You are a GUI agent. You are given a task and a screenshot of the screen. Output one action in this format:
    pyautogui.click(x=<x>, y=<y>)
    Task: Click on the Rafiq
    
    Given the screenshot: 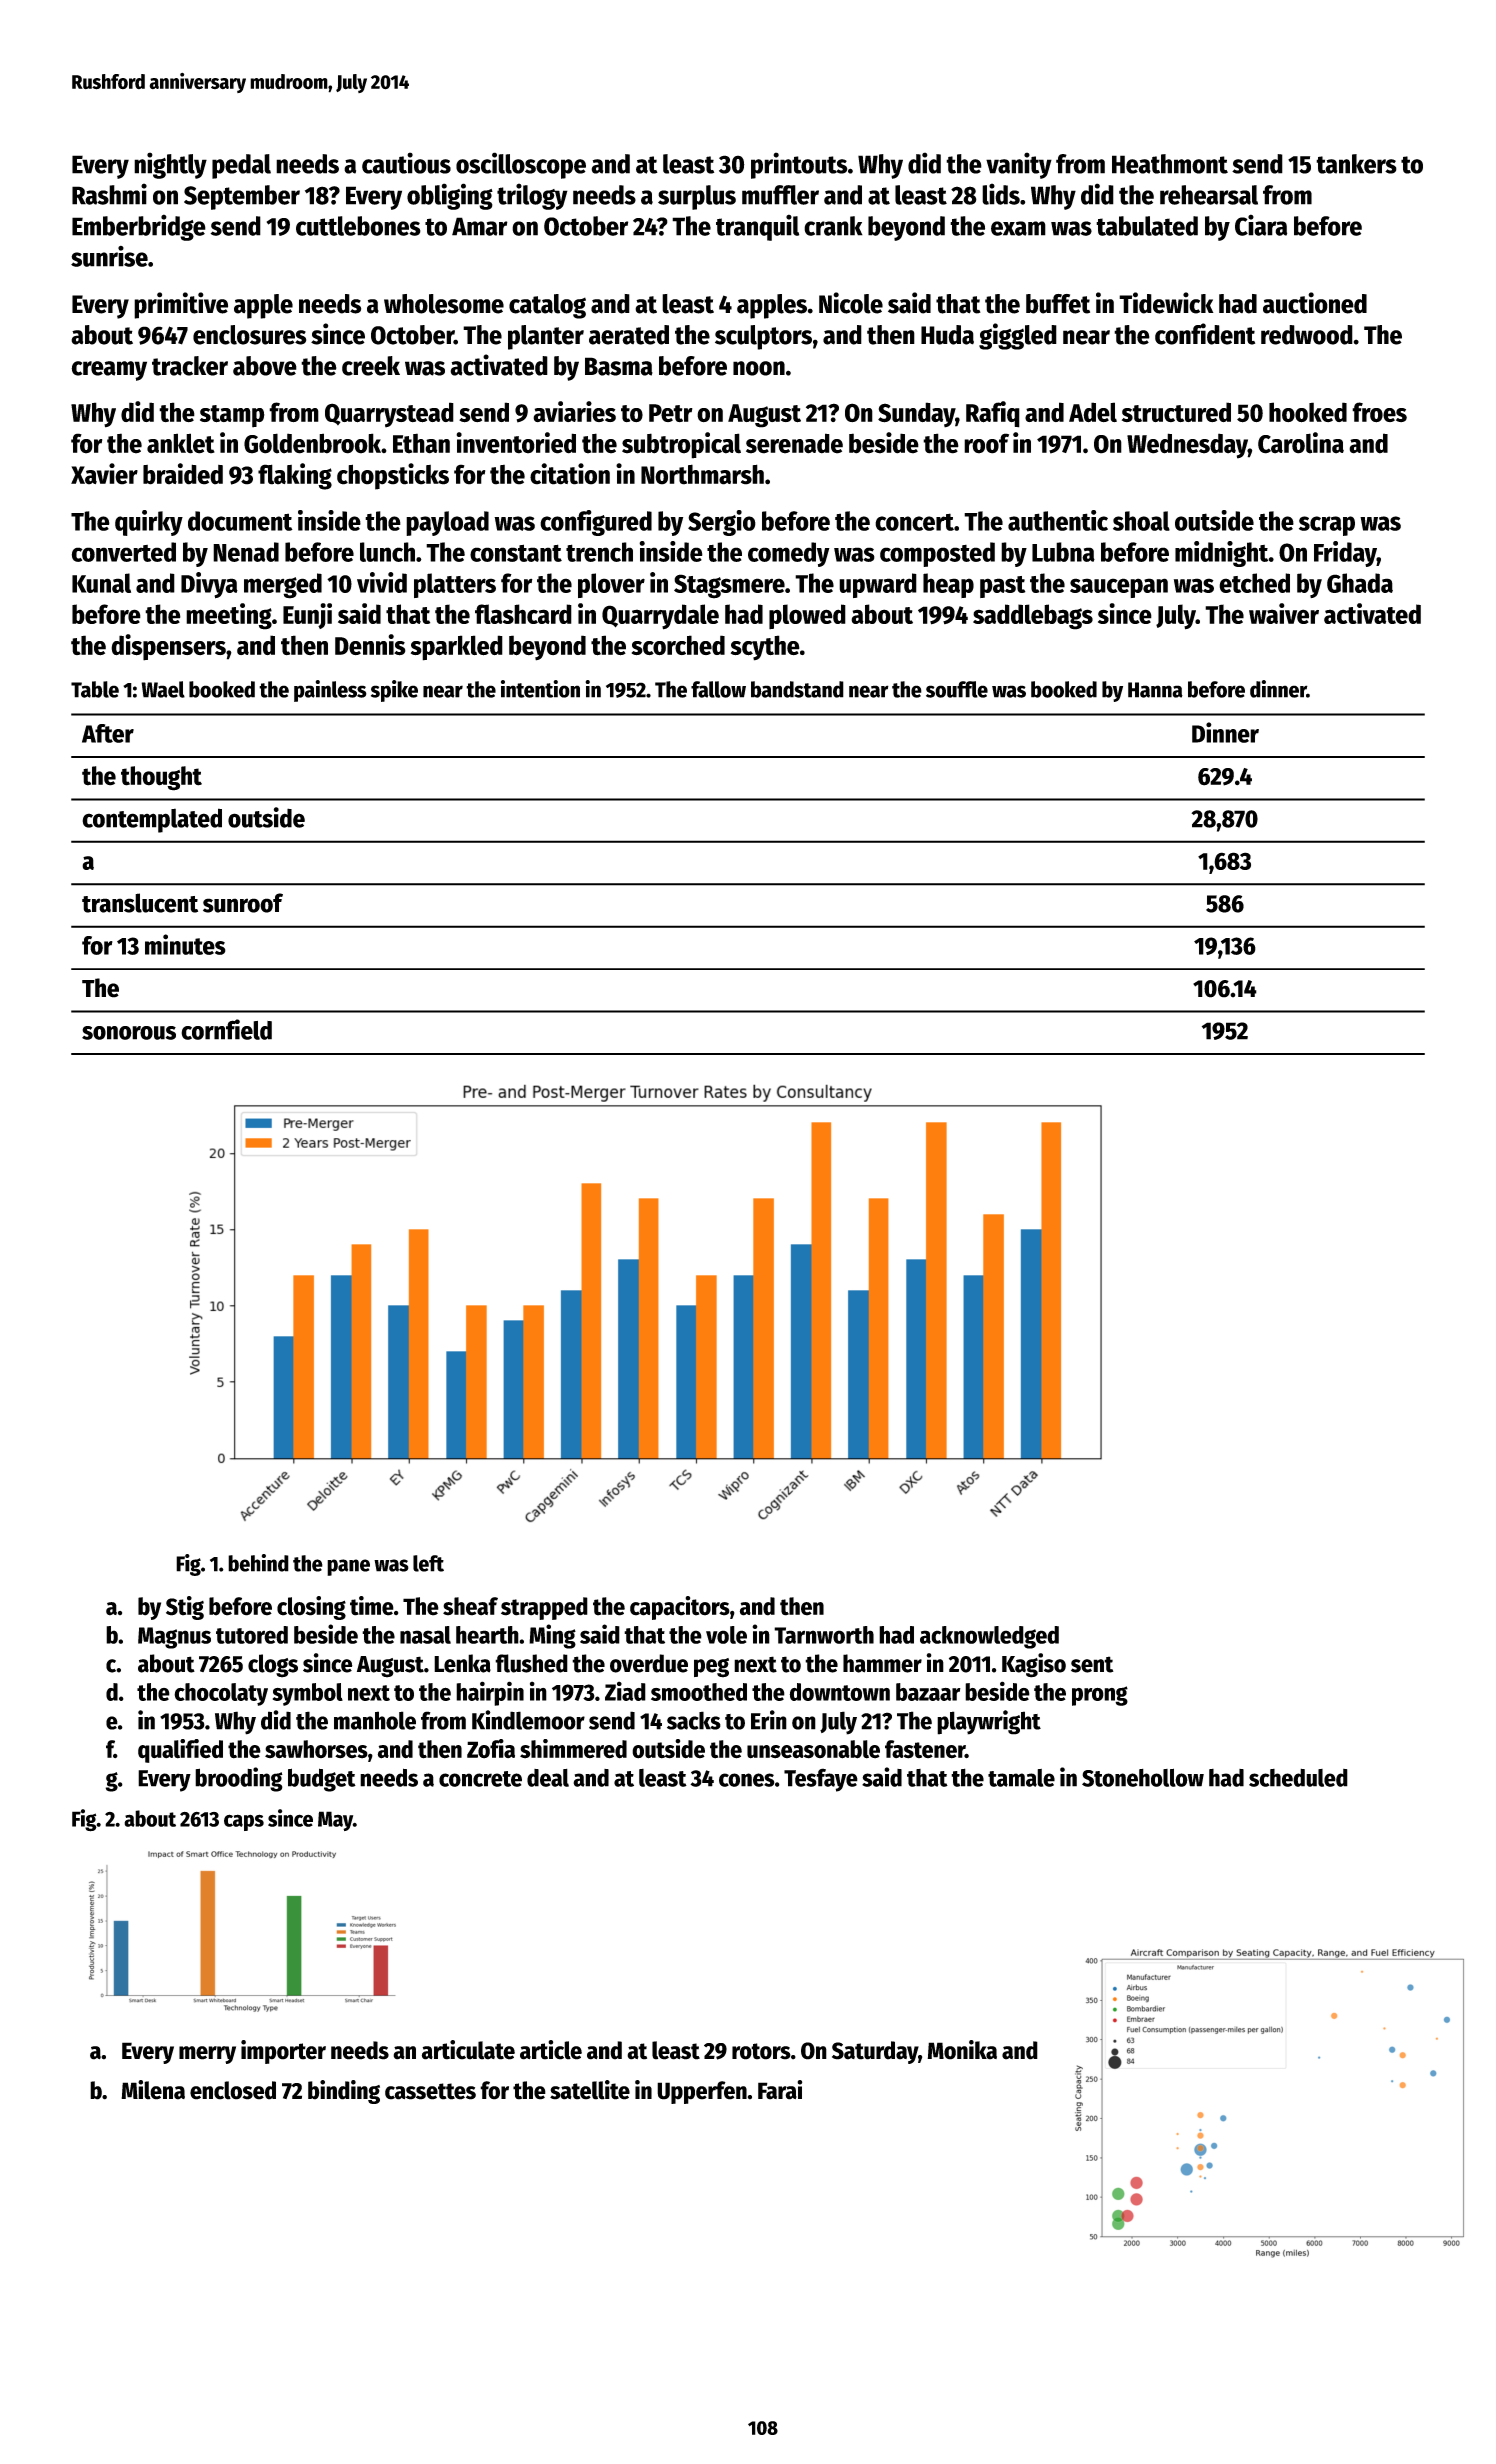 What is the action you would take?
    pyautogui.click(x=993, y=414)
